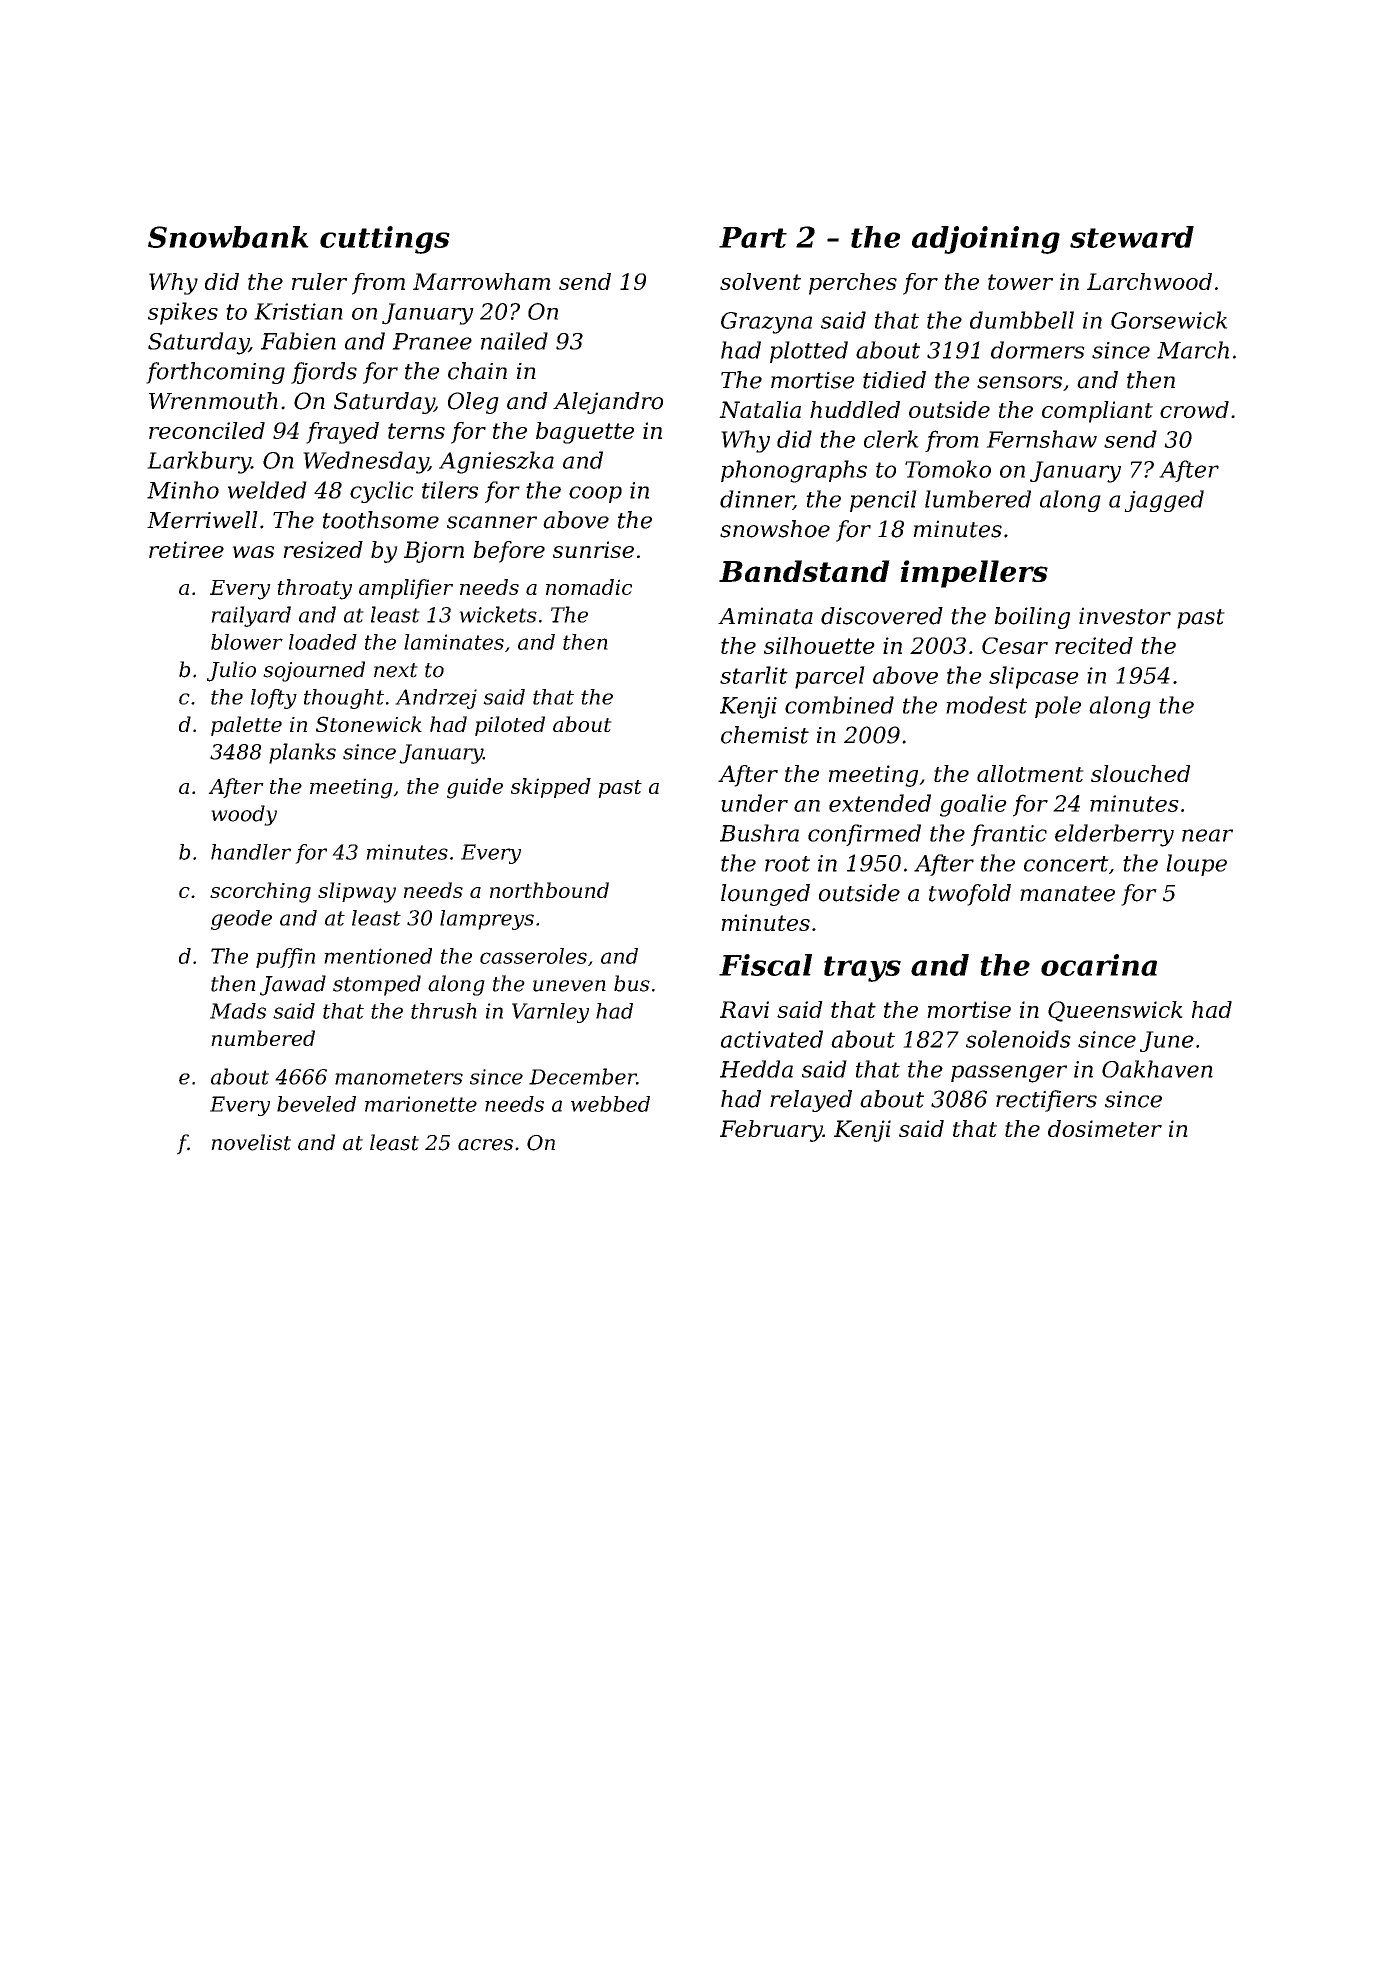  What do you see at coordinates (385, 240) in the screenshot?
I see `cuttings` at bounding box center [385, 240].
